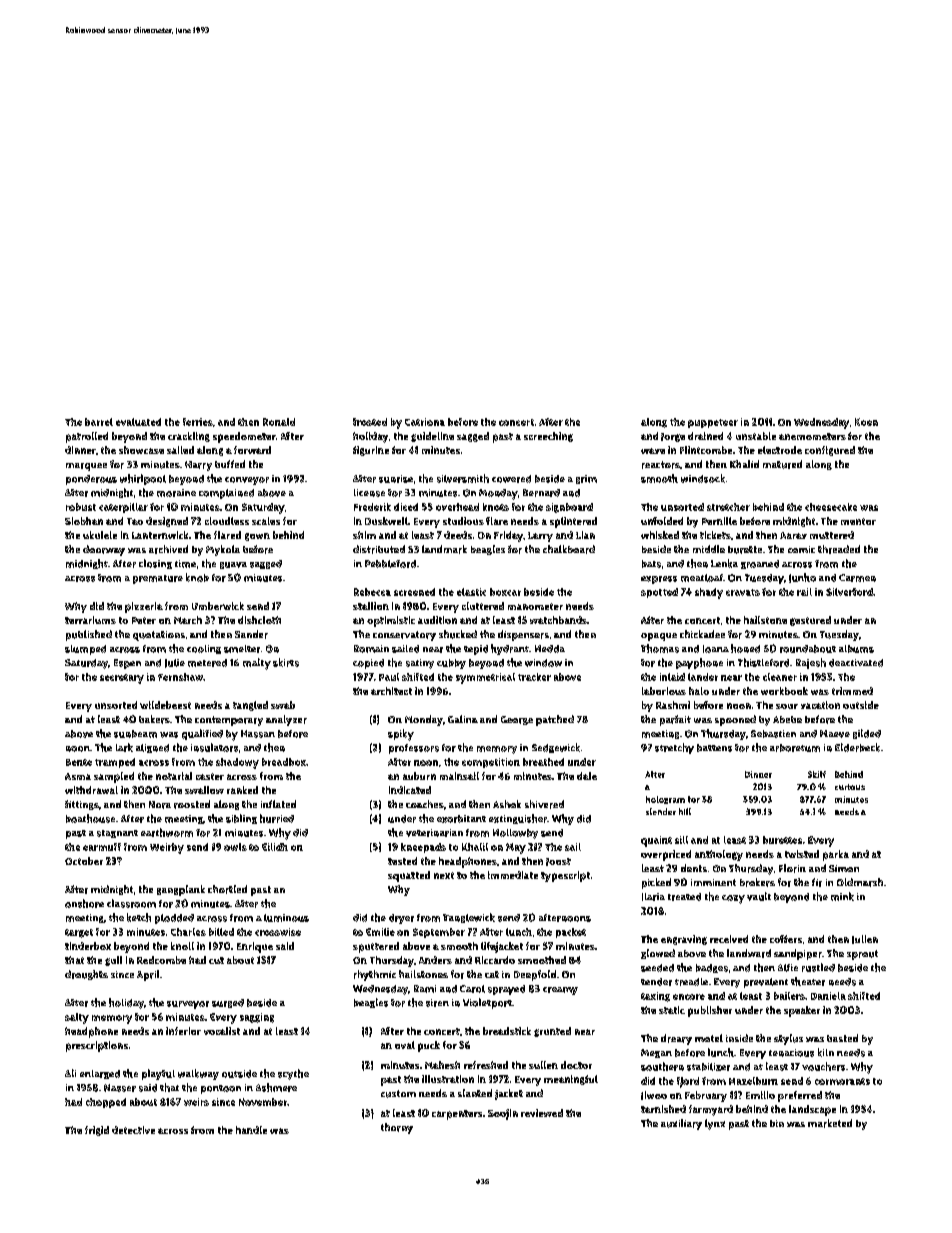  I want to click on dryer, so click(401, 919).
